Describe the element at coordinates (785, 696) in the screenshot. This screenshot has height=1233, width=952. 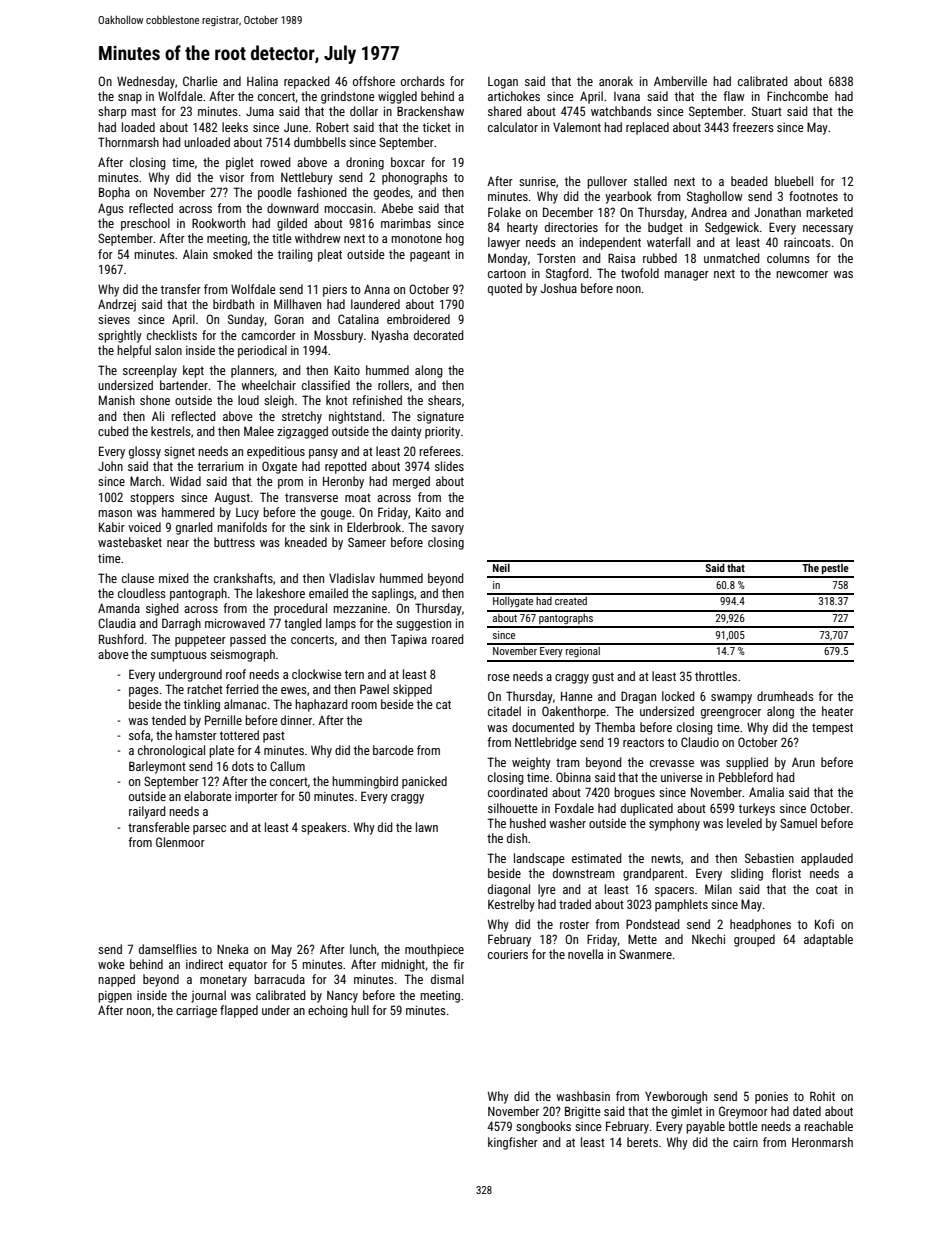
I see `drumheads` at that location.
